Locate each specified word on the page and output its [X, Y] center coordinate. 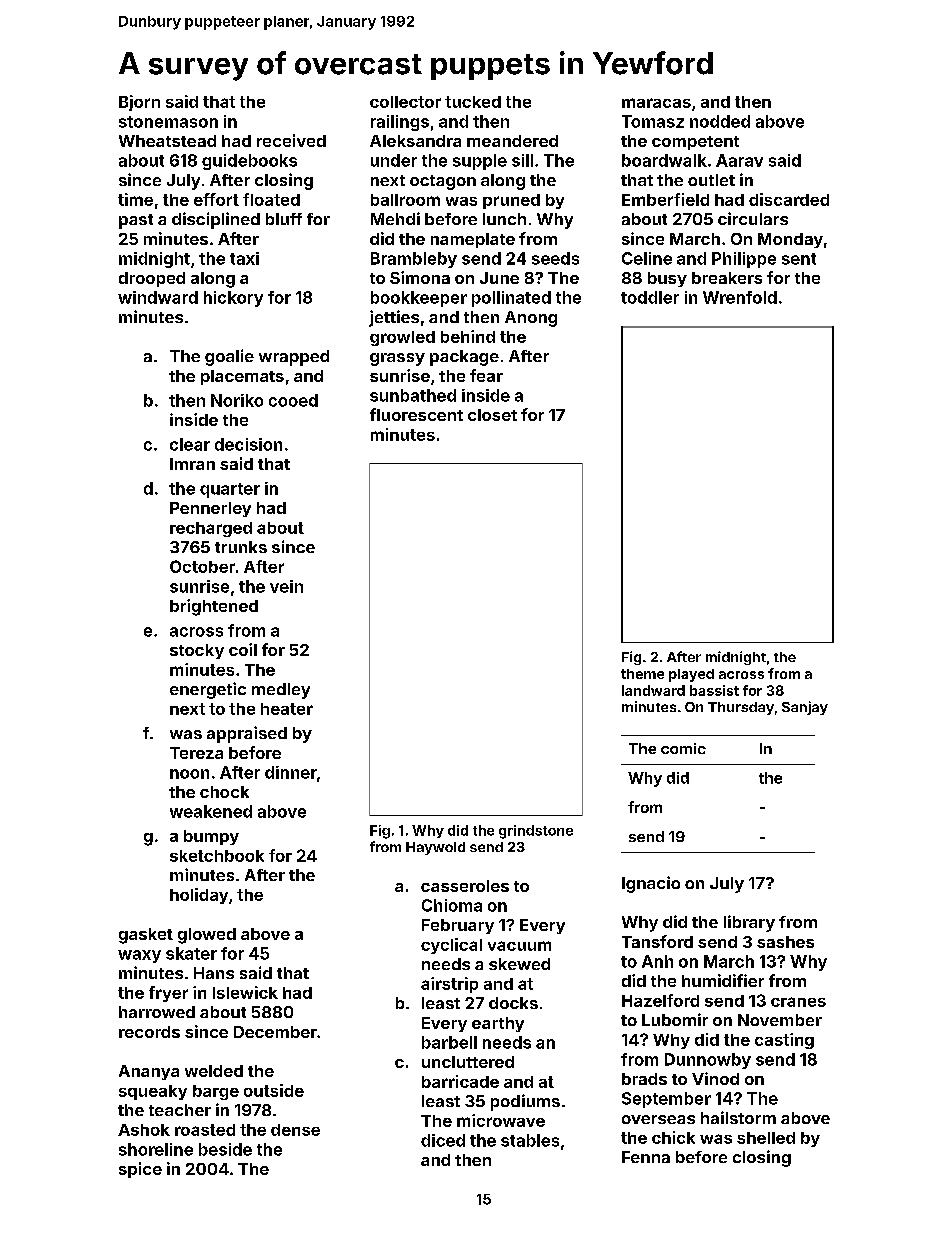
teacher [180, 1110]
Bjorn [139, 103]
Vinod [715, 1078]
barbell [449, 1042]
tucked [473, 102]
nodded [720, 121]
